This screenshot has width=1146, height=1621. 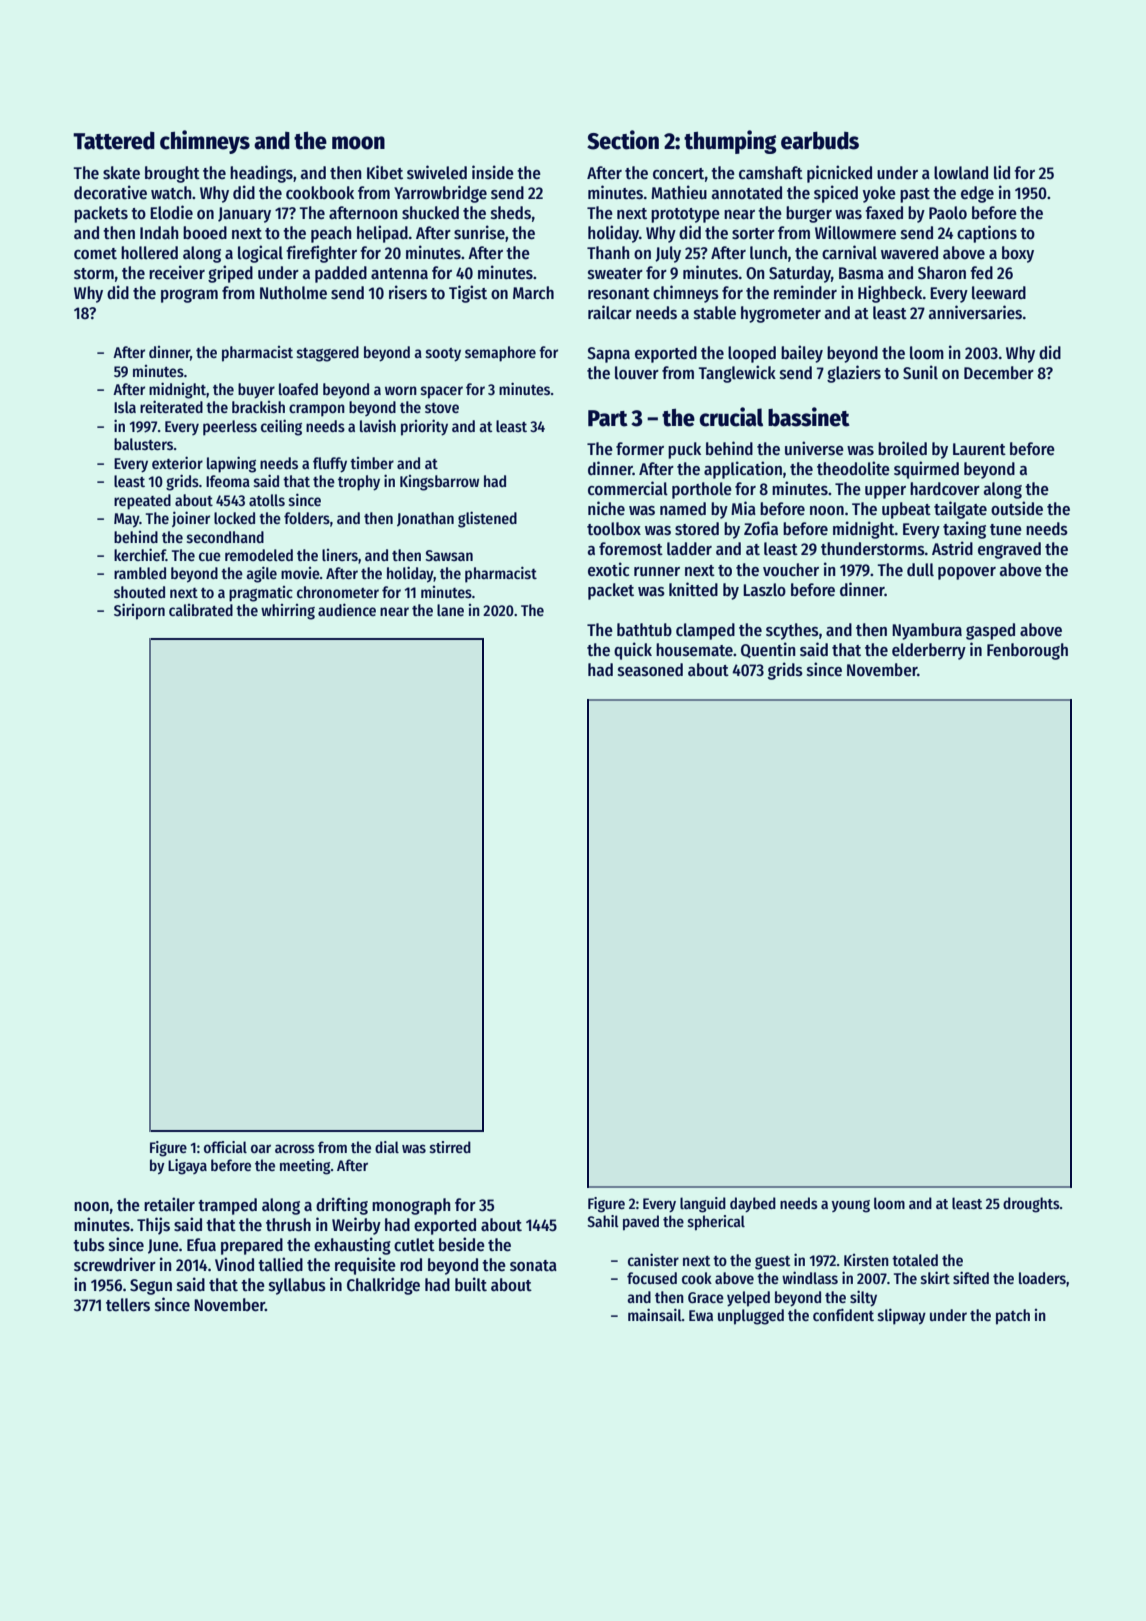 I want to click on tune, so click(x=1006, y=530).
